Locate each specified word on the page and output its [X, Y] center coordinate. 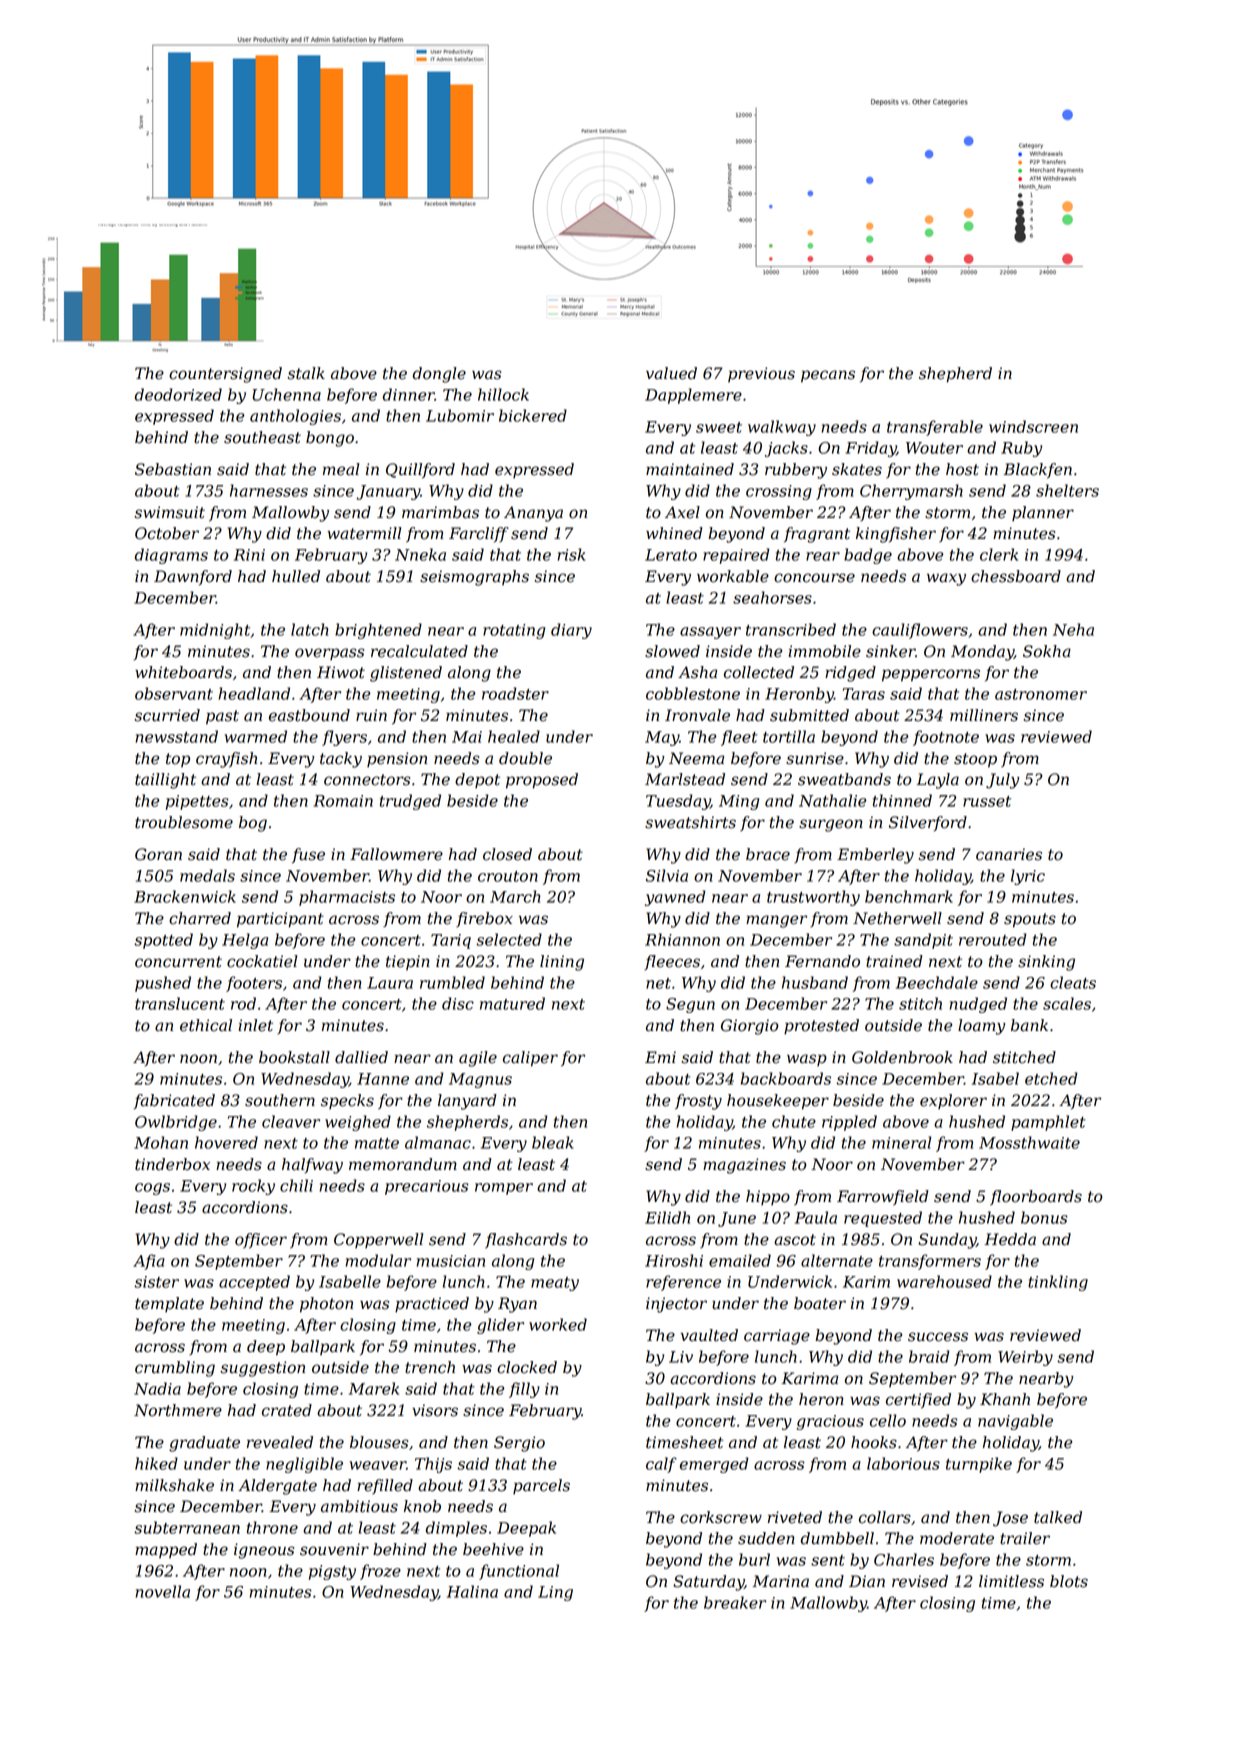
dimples [456, 1529]
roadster [515, 693]
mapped [166, 1550]
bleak [553, 1142]
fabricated [174, 1101]
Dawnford [193, 578]
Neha [1073, 629]
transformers [930, 1262]
